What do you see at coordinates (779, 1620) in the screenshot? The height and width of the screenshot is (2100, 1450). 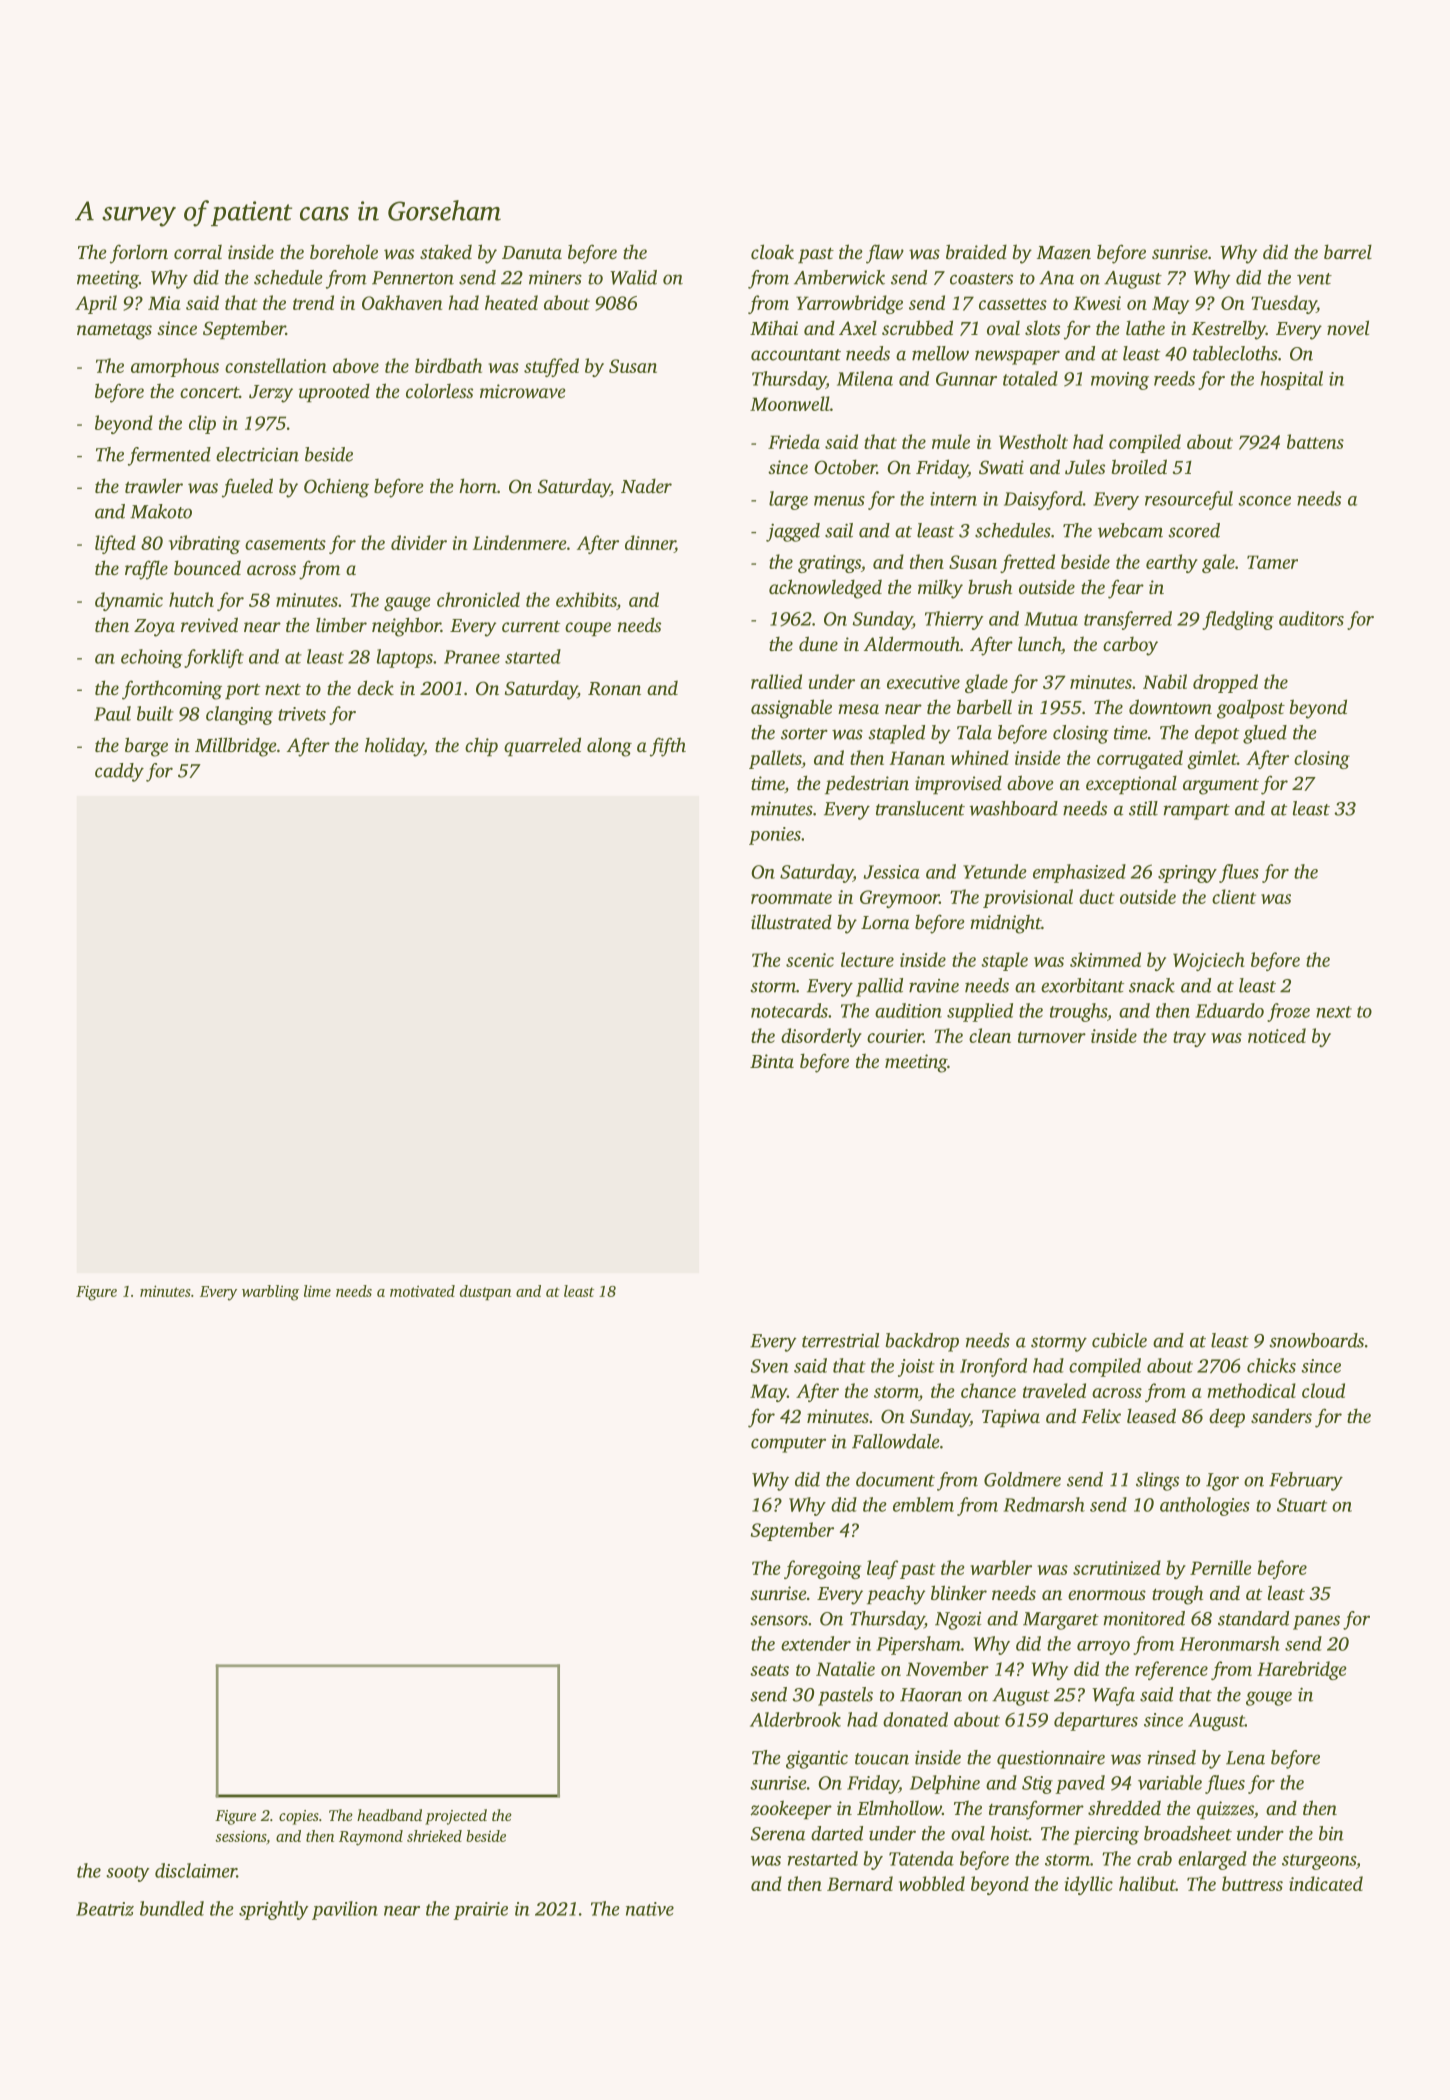 I see `sensors` at bounding box center [779, 1620].
